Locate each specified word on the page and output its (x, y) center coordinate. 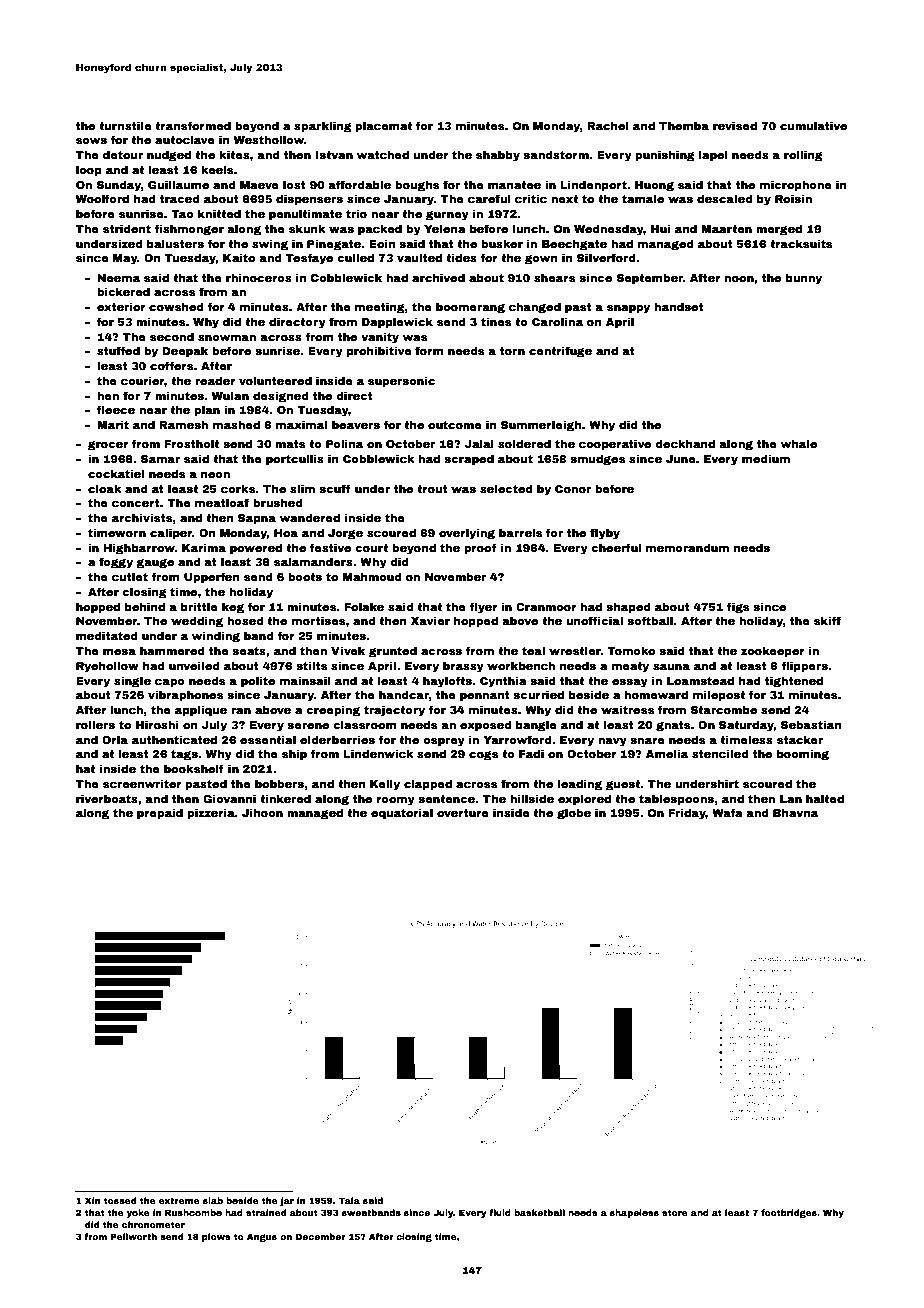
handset (679, 306)
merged (779, 230)
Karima (204, 547)
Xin (92, 1200)
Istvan (334, 155)
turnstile (125, 125)
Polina (344, 443)
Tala (349, 1200)
